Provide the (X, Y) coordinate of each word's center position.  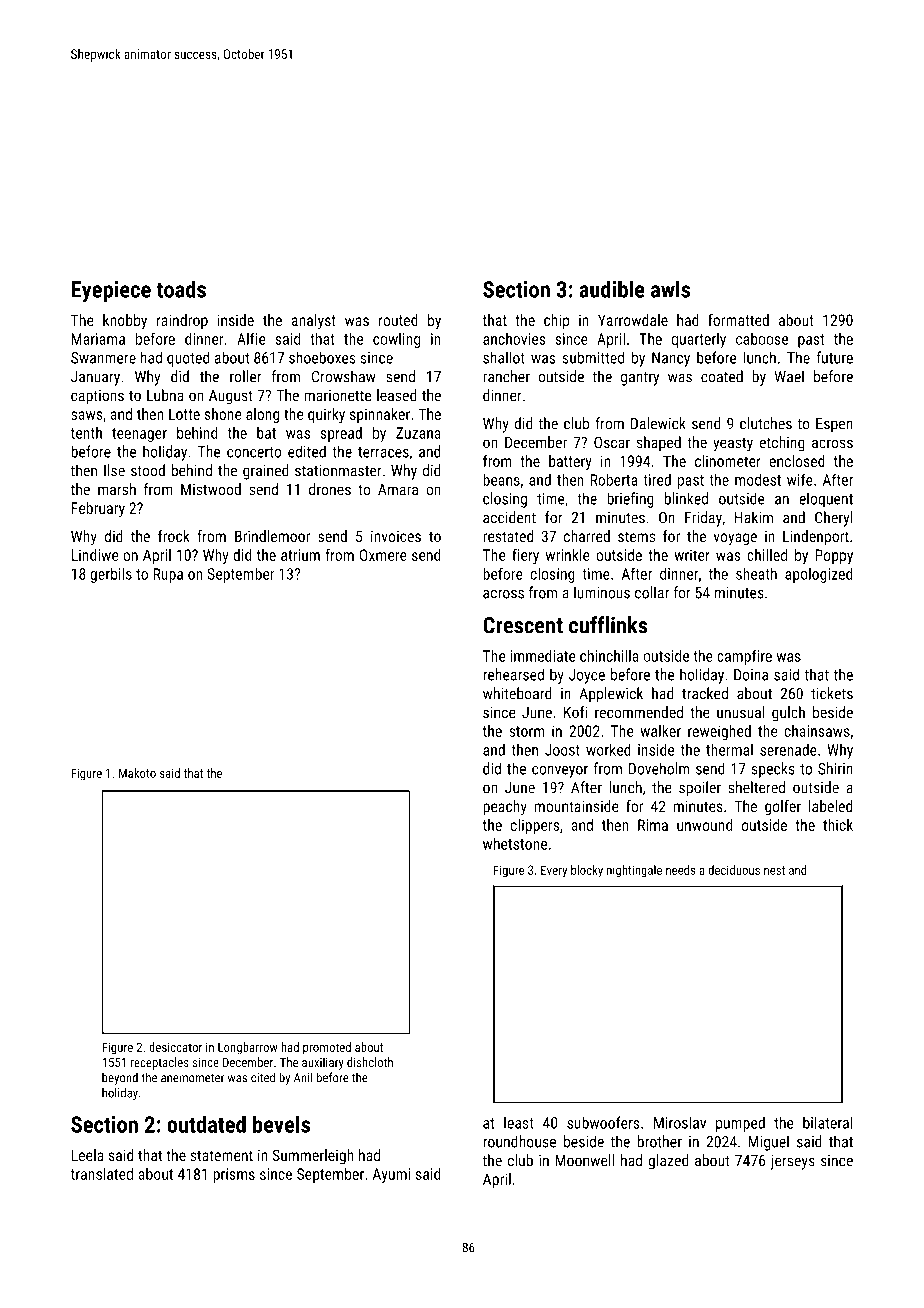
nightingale (634, 871)
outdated (206, 1124)
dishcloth (370, 1062)
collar (652, 592)
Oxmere (383, 555)
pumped (740, 1124)
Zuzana (418, 433)
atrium (300, 555)
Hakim (754, 517)
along (263, 415)
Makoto (137, 773)
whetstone (515, 843)
